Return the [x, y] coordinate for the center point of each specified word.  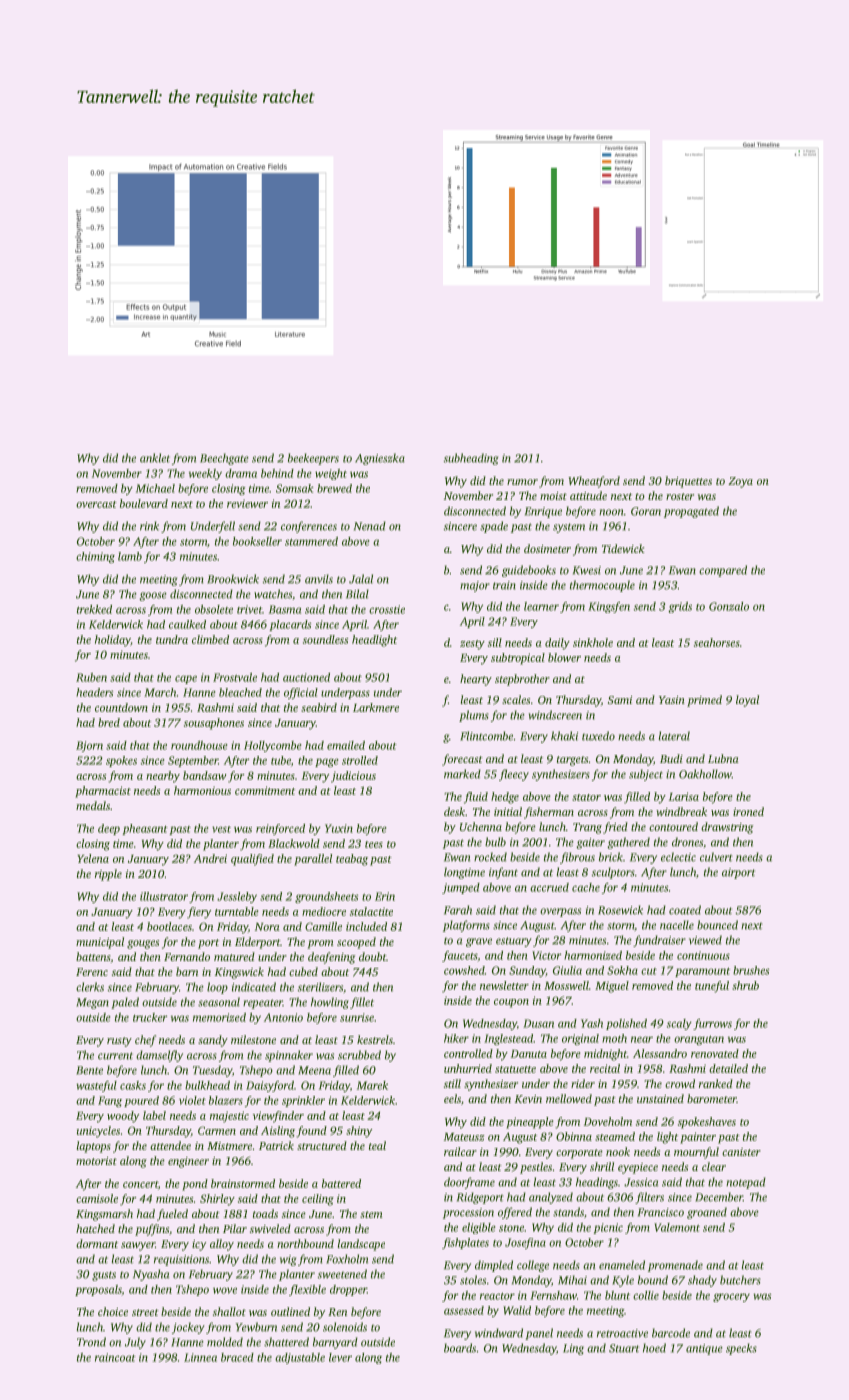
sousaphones [214, 724]
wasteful [96, 1086]
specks [741, 1349]
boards [460, 1348]
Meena [314, 1070]
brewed [334, 488]
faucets [459, 956]
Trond [91, 1342]
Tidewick [623, 548]
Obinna [574, 1136]
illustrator [164, 896]
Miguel [612, 987]
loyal [747, 701]
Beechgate [224, 459]
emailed [346, 745]
